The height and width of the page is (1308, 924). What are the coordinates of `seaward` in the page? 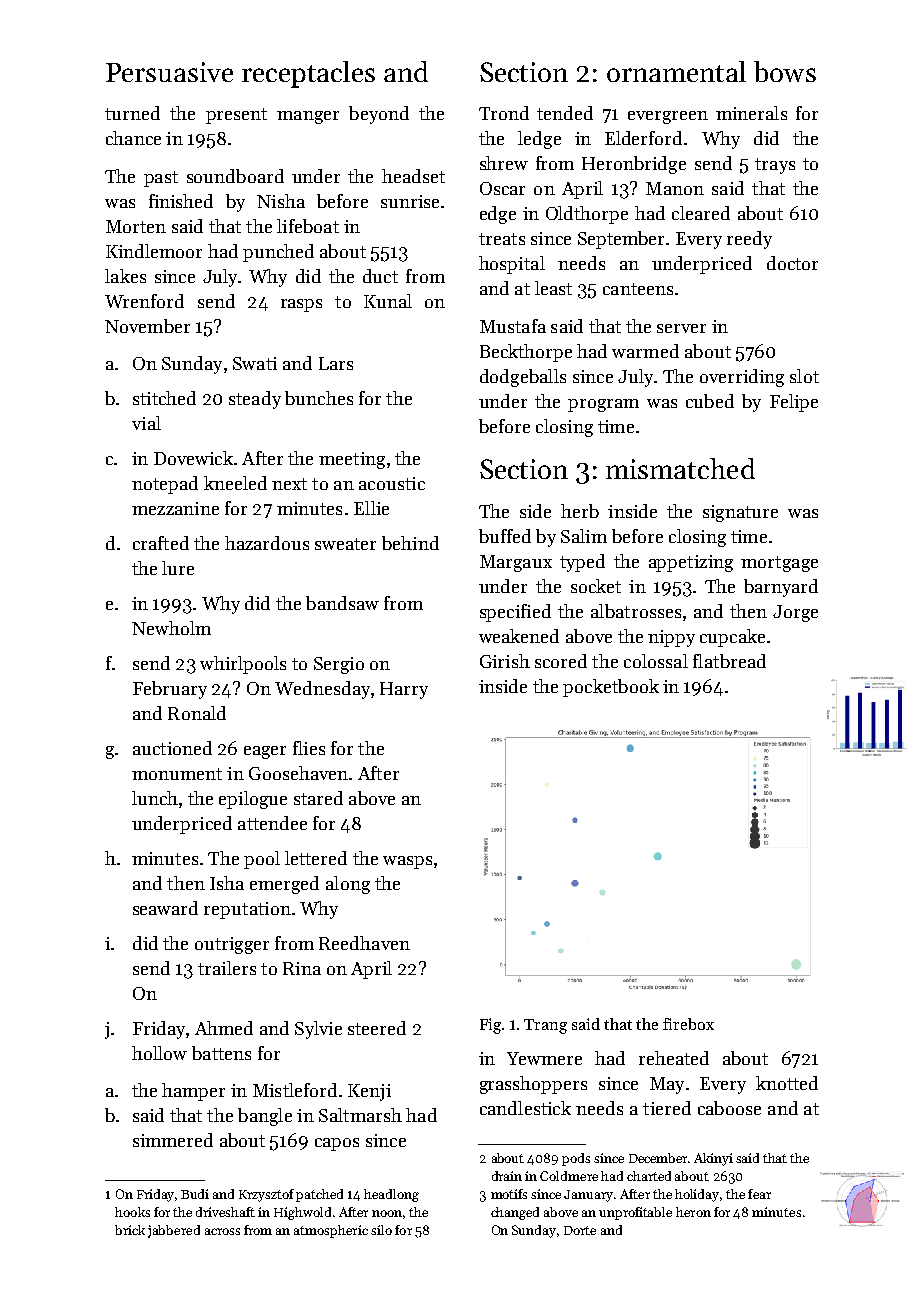 It's located at (165, 908).
